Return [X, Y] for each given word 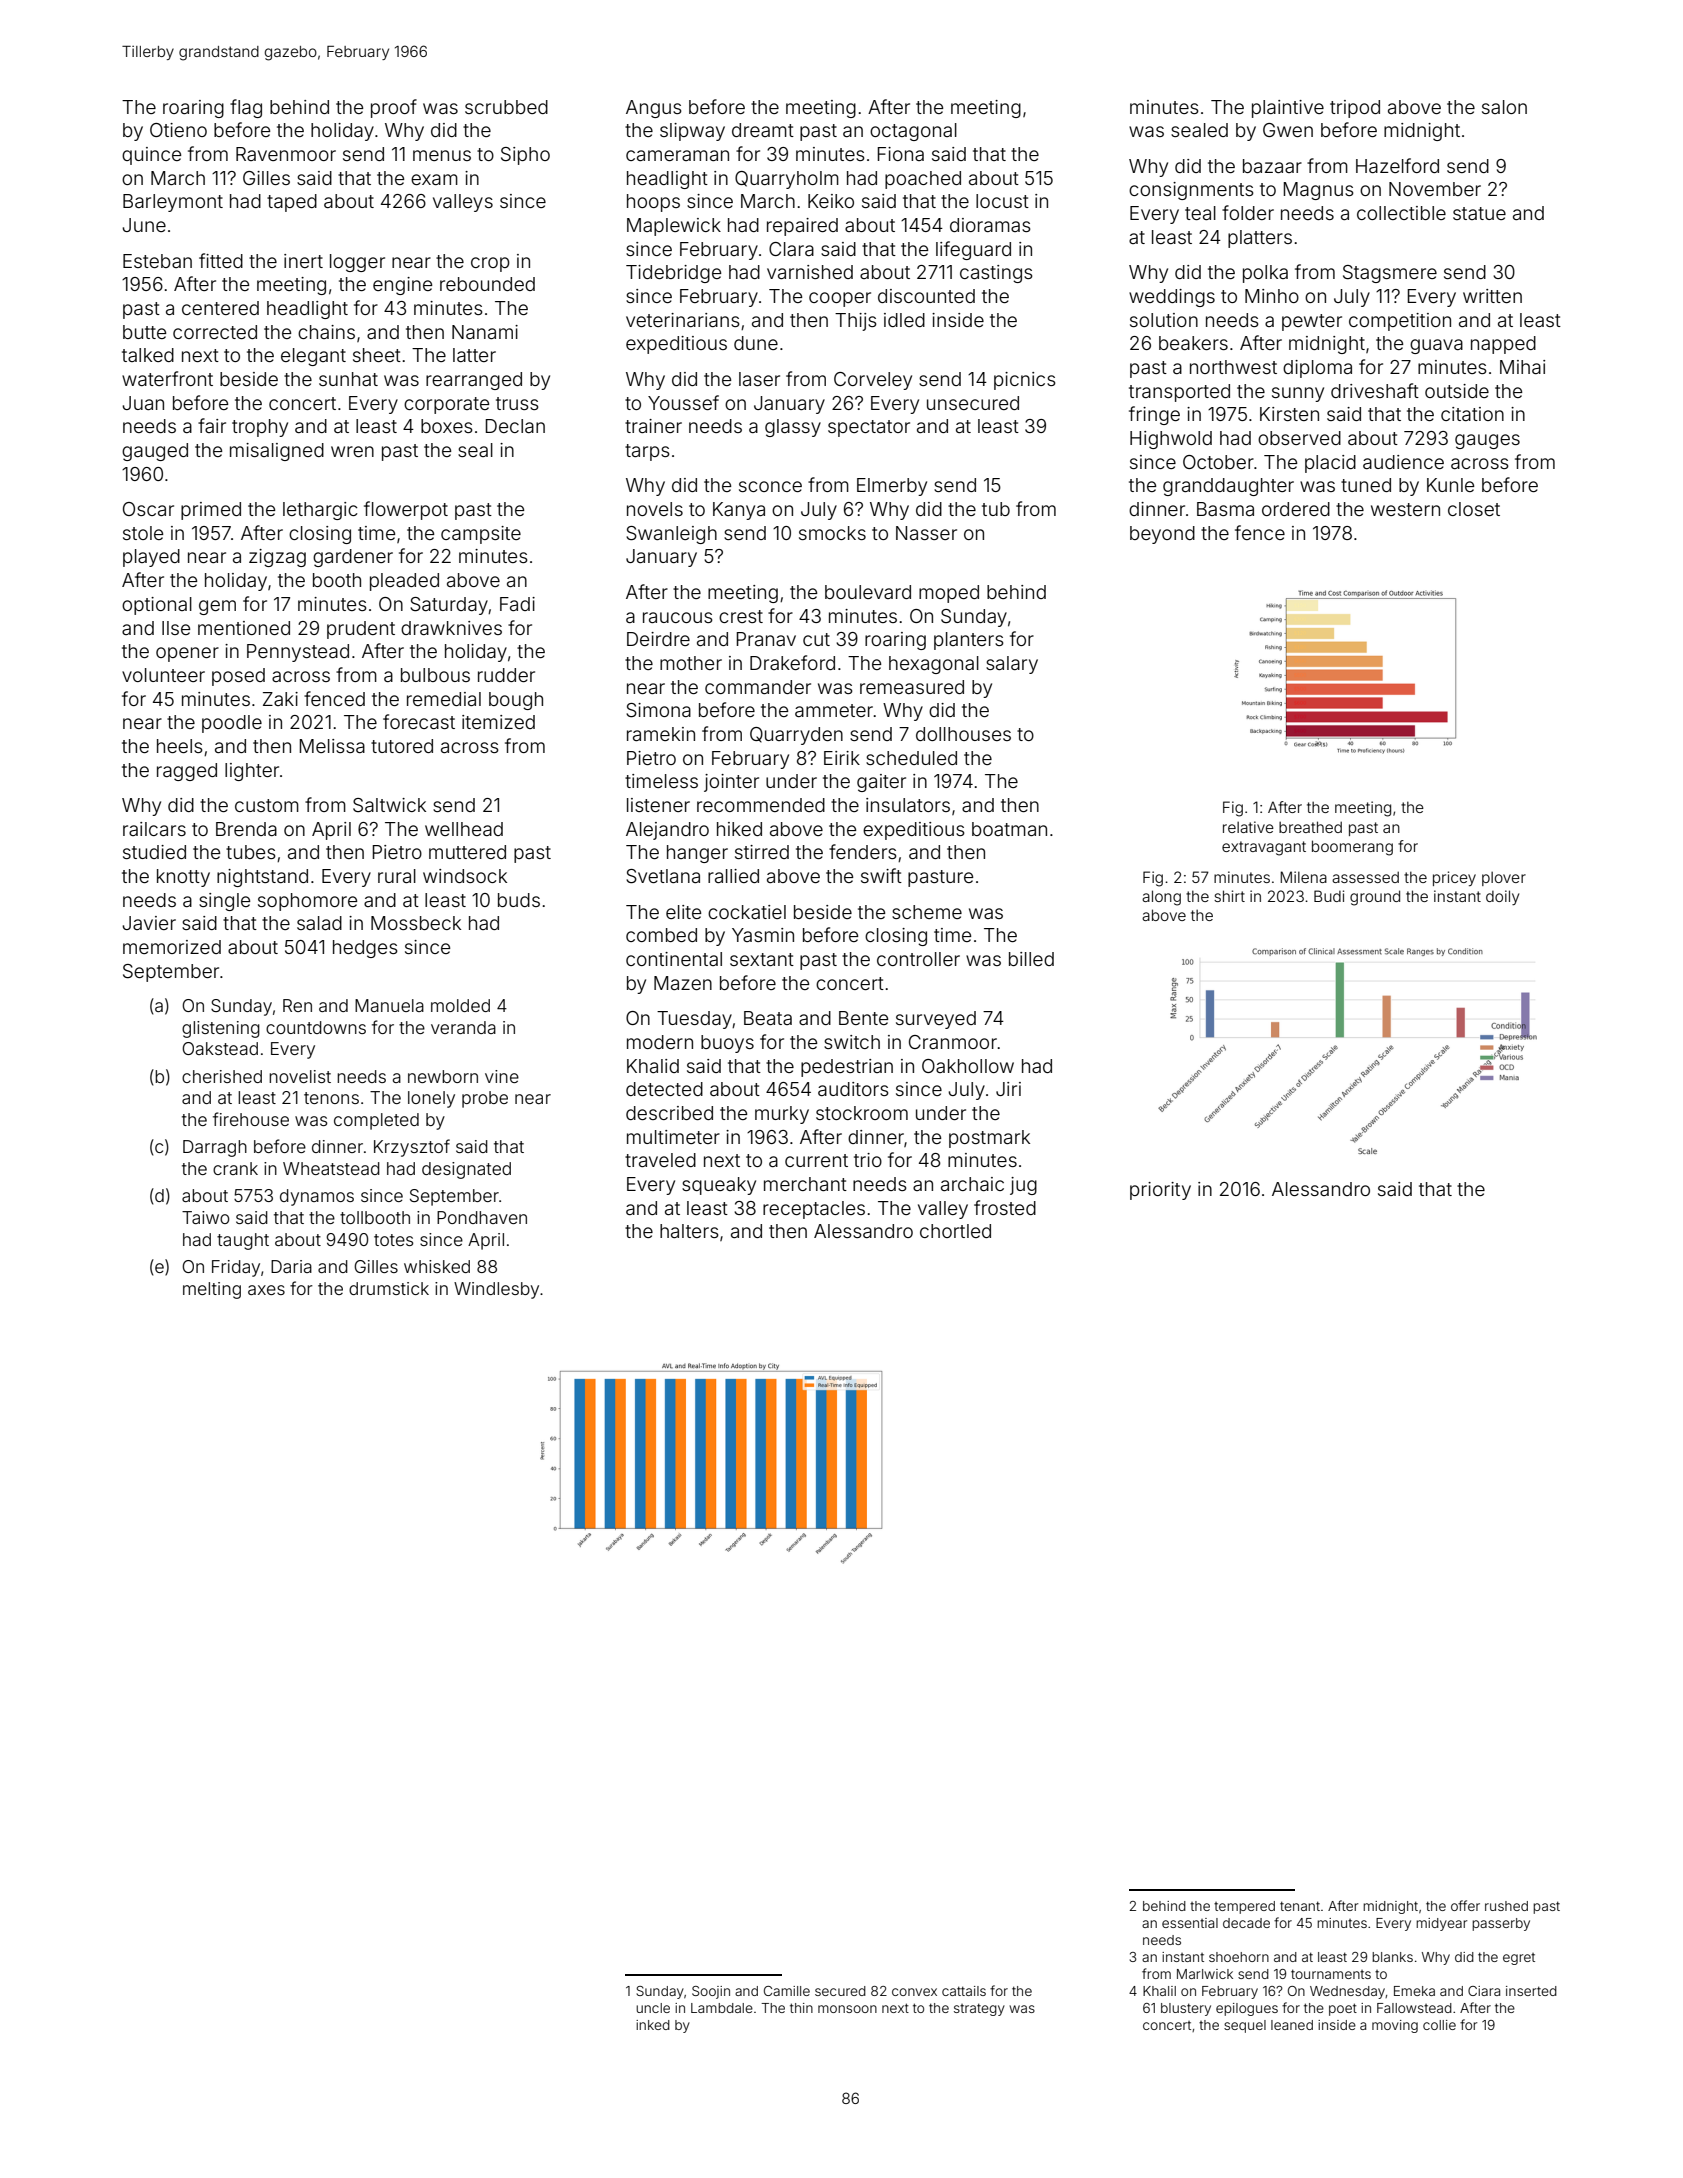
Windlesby [496, 1290]
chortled [955, 1231]
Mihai [1522, 367]
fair [212, 425]
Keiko [831, 201]
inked [653, 2025]
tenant [1300, 1906]
